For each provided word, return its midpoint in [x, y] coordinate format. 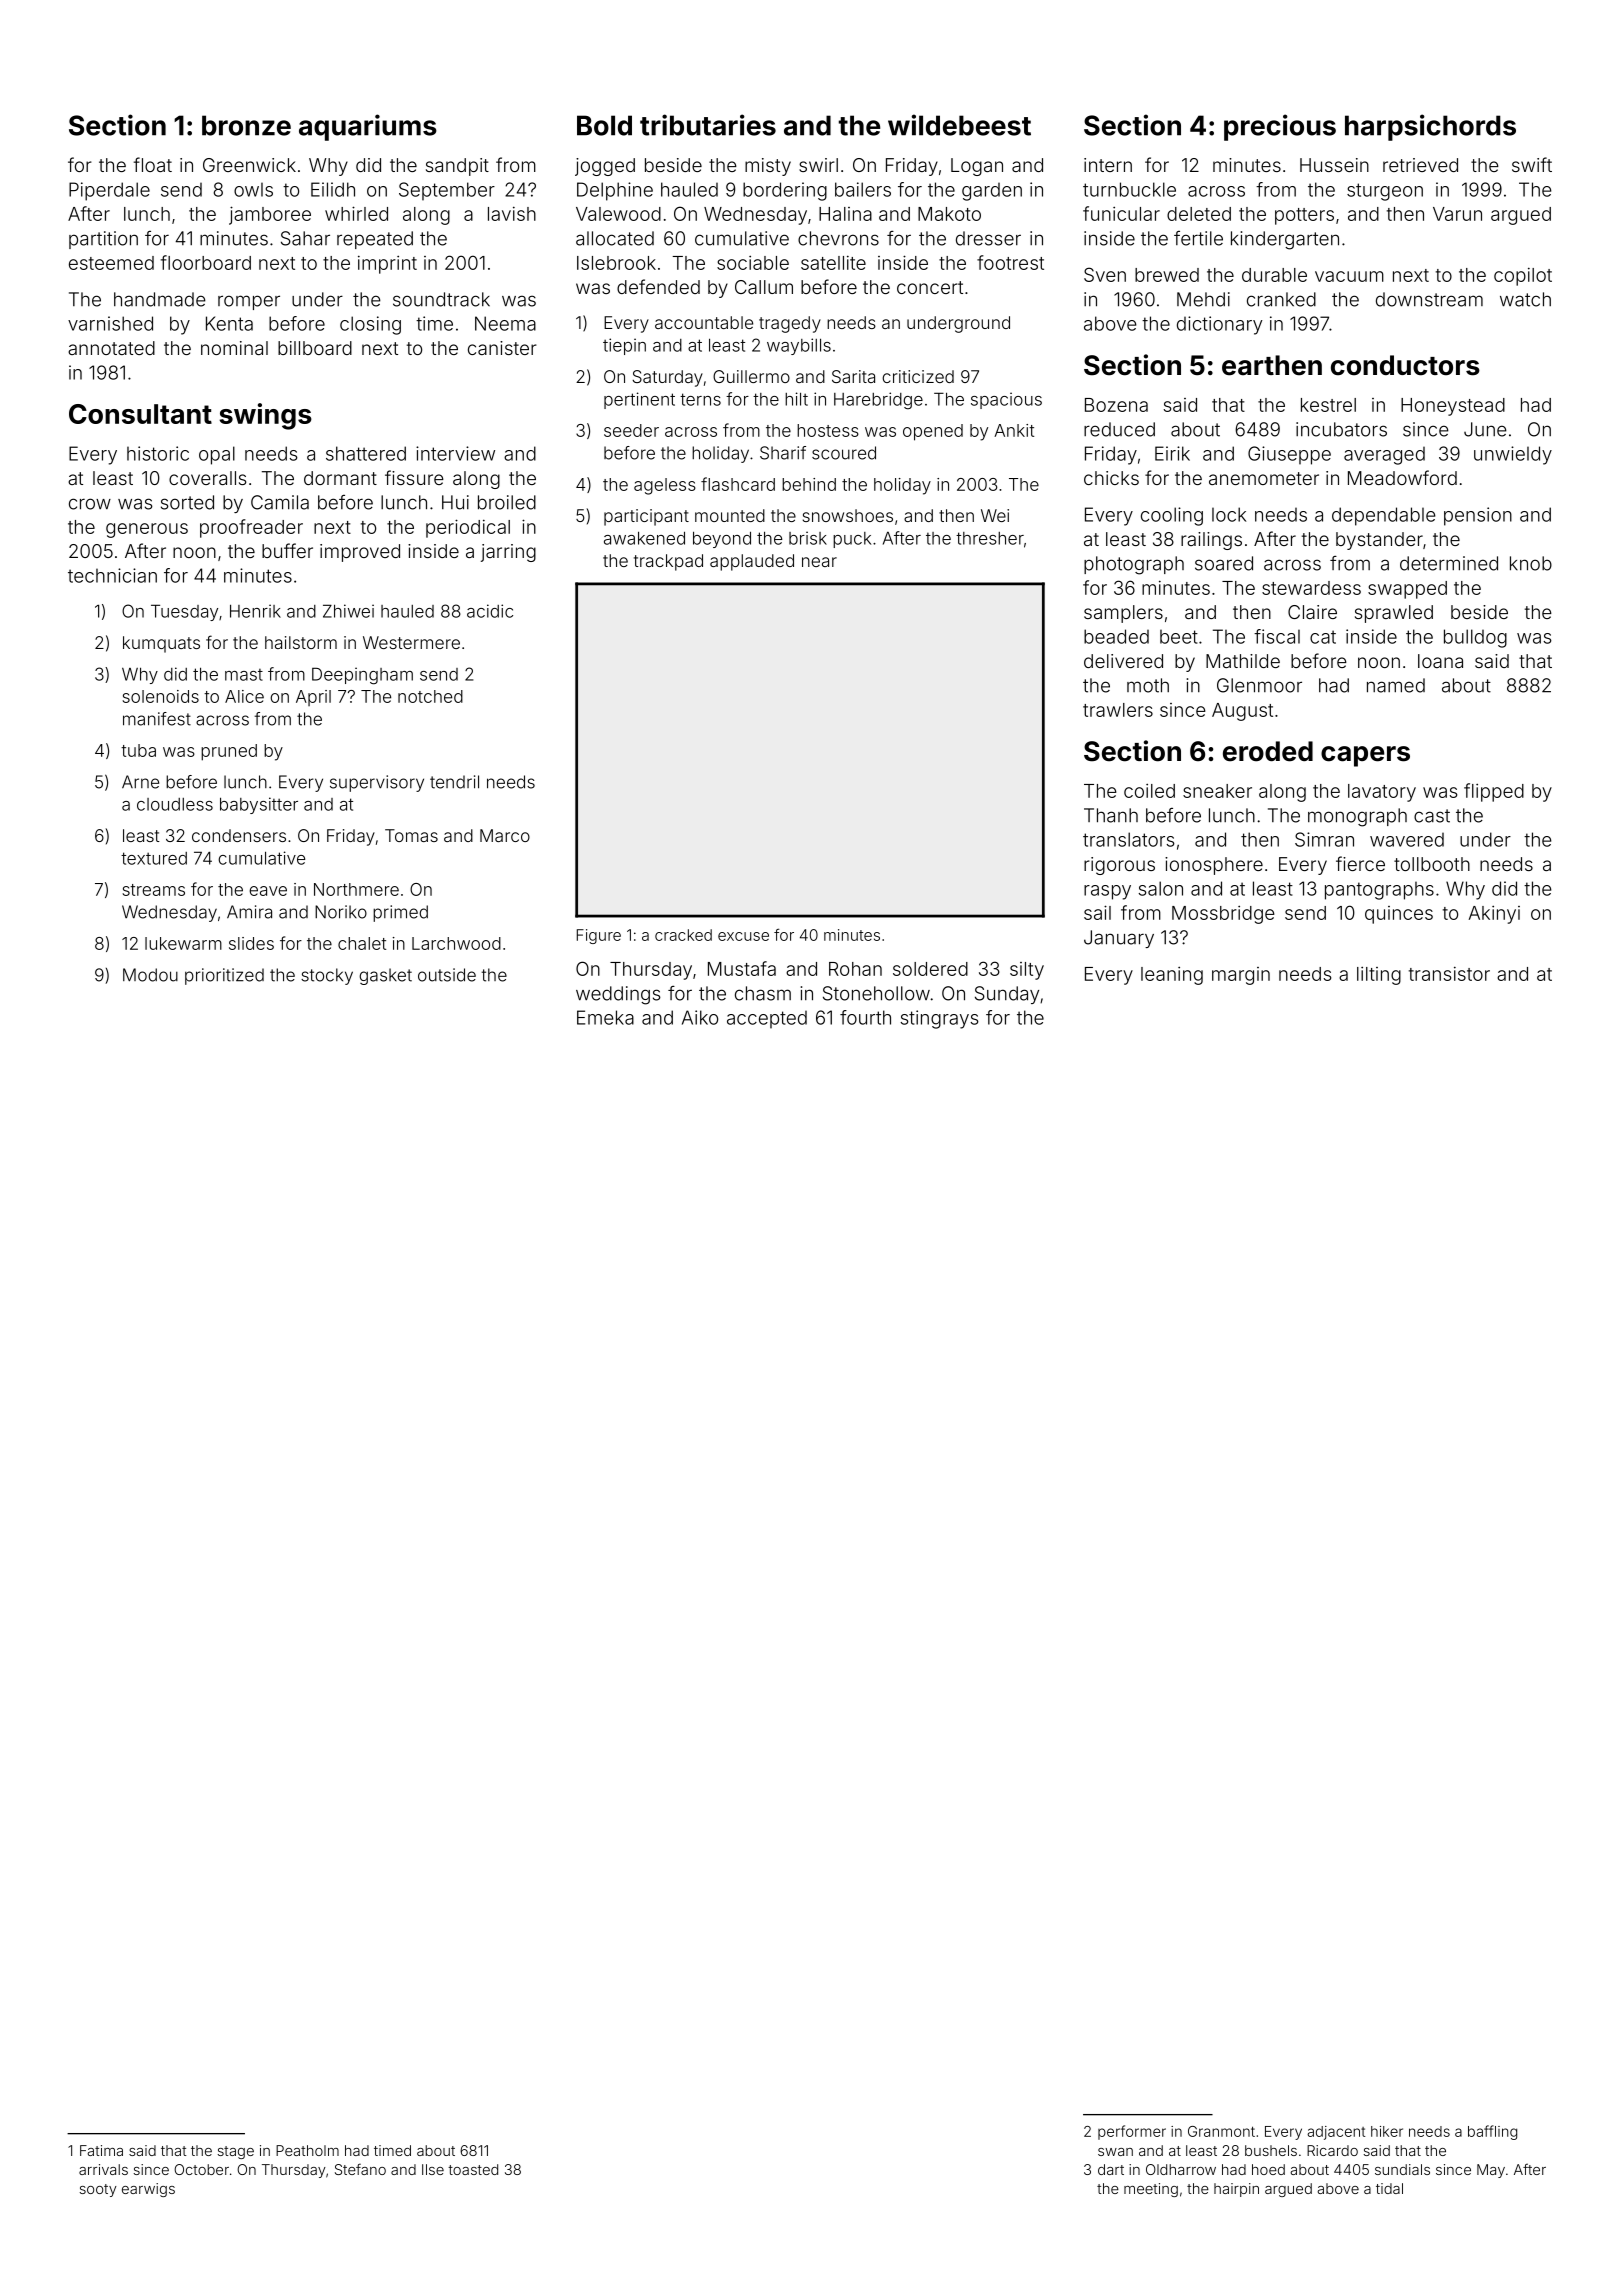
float [153, 164]
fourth [865, 1017]
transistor [1449, 973]
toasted [473, 2169]
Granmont [1221, 2131]
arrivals [103, 2169]
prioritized [224, 976]
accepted [767, 1020]
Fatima [101, 2150]
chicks [1111, 478]
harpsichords [1430, 127]
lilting [1379, 976]
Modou [150, 975]
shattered [366, 453]
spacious [1006, 400]
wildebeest [959, 125]
